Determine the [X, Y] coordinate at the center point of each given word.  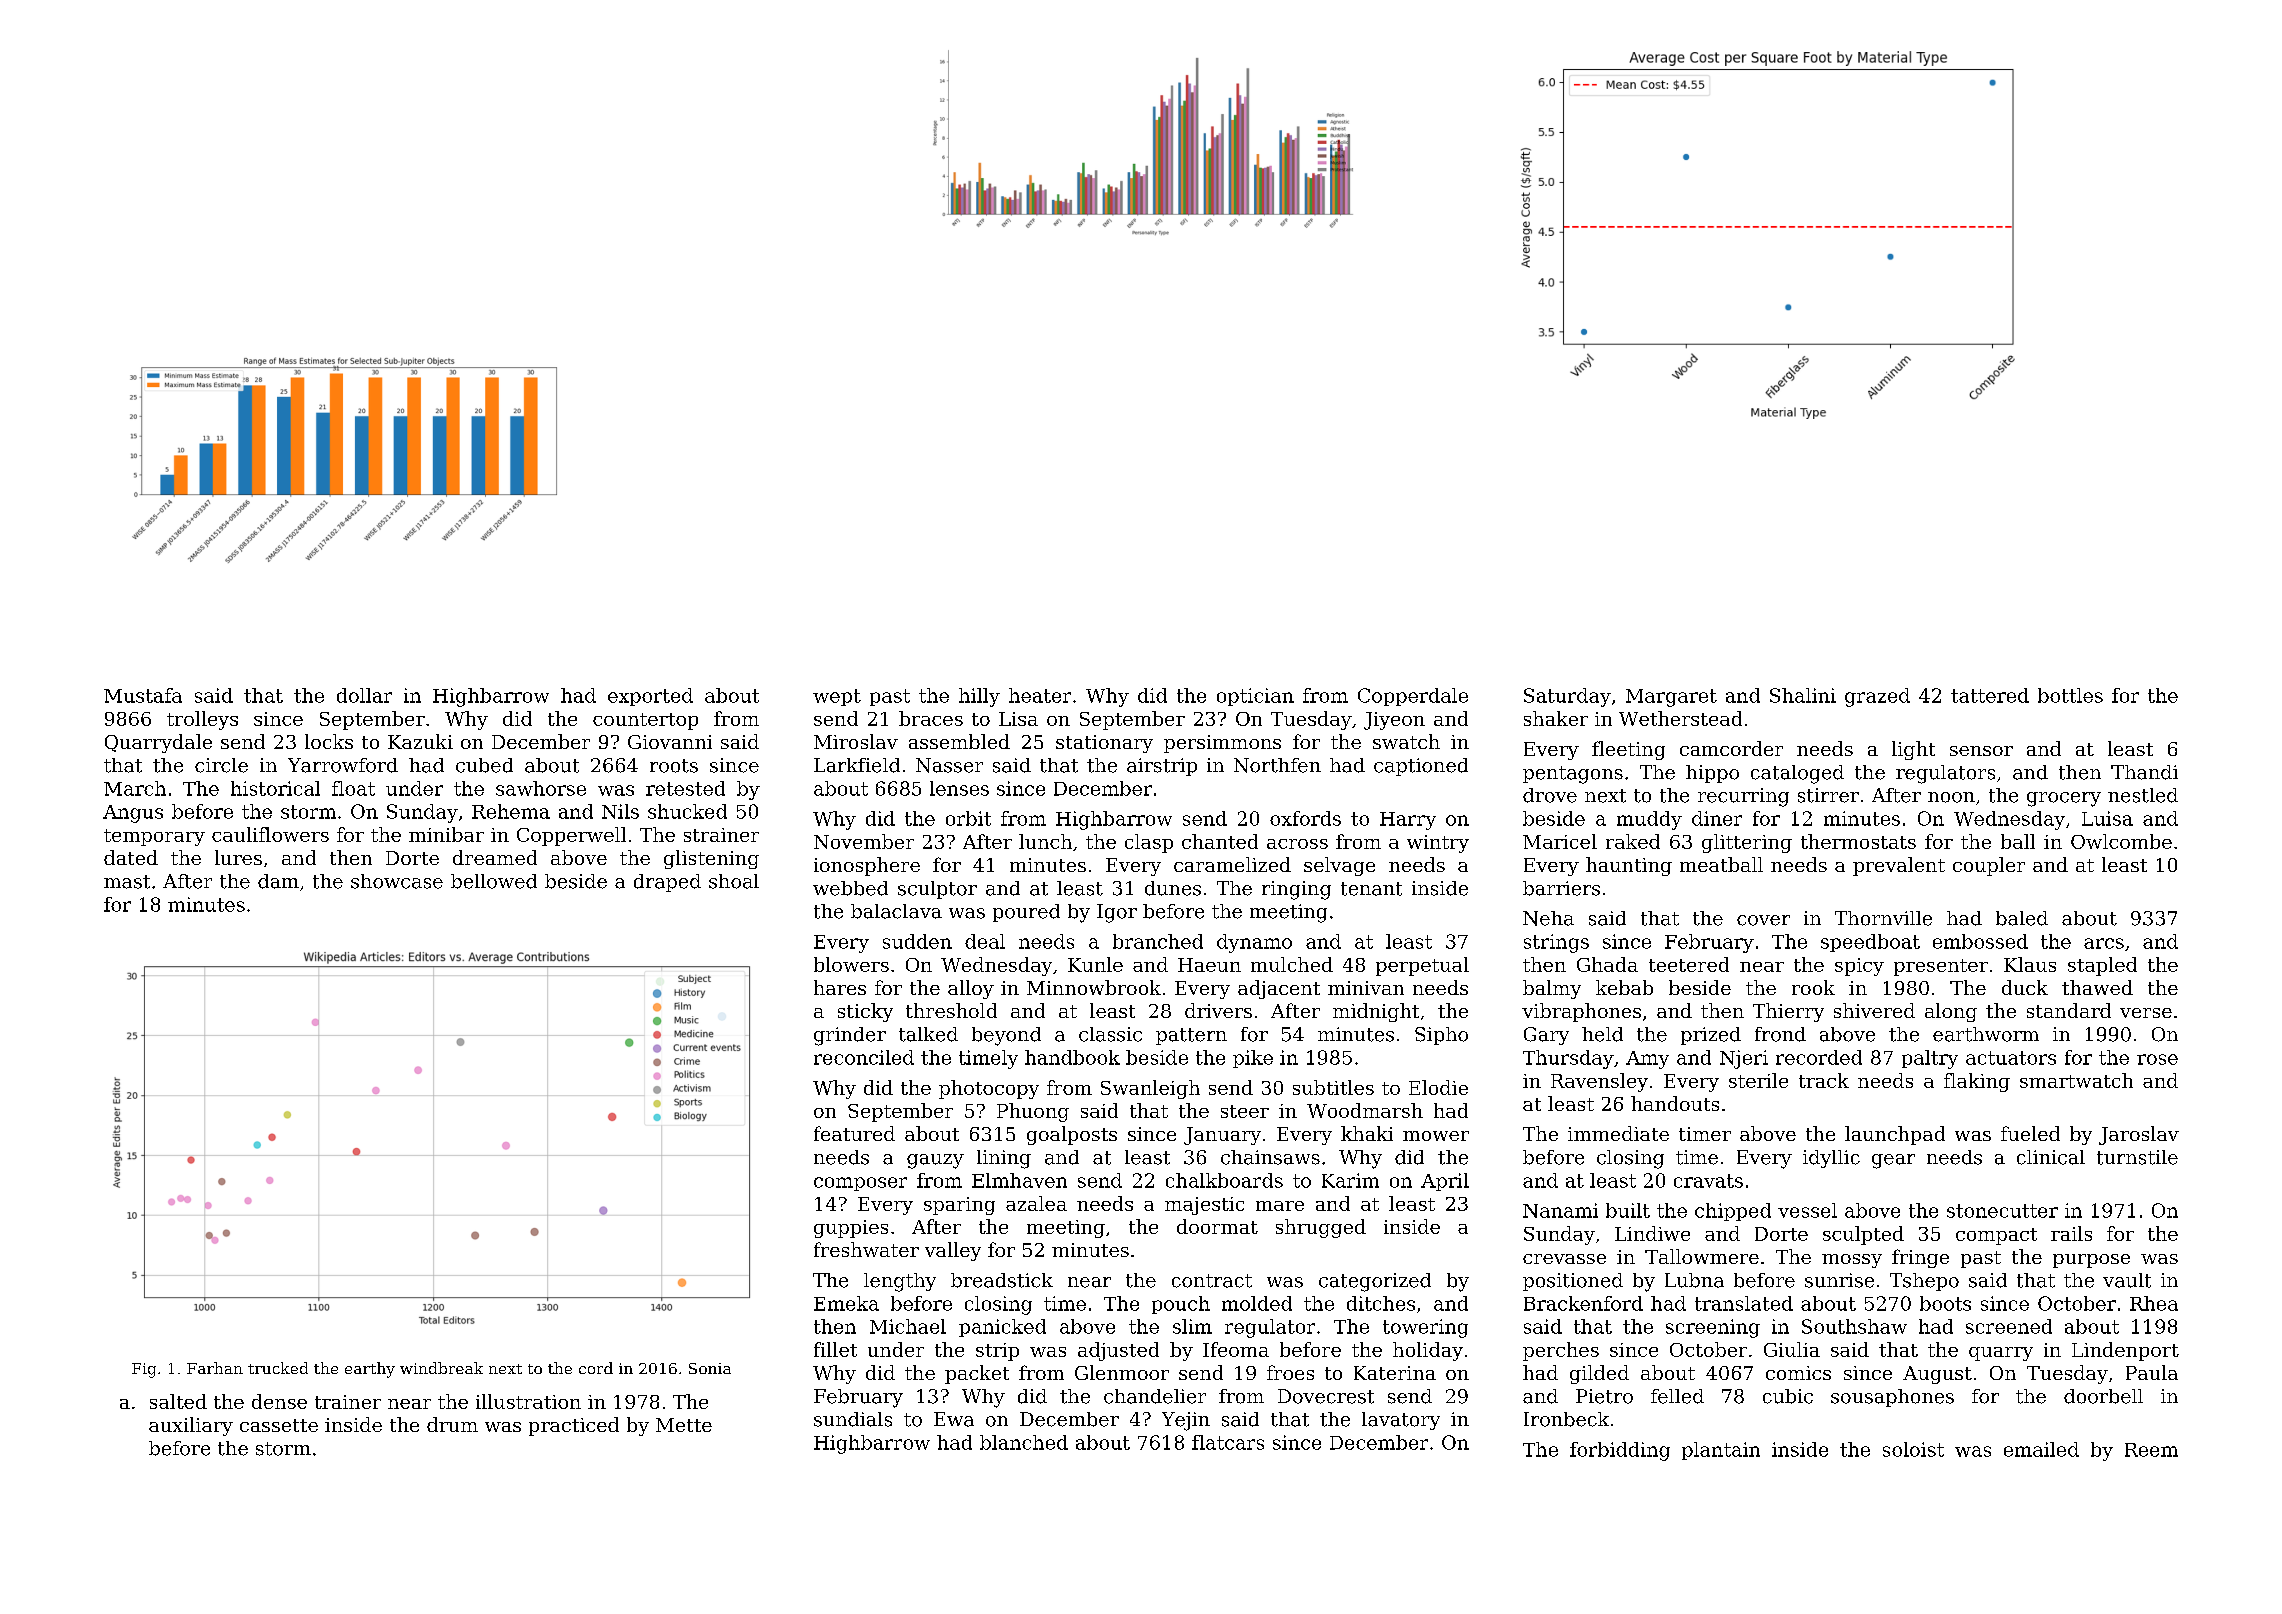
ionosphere [867, 866]
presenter [1941, 967]
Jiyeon [1394, 721]
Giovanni [670, 742]
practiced [574, 1426]
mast [127, 882]
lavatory [1401, 1421]
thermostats [1858, 841]
